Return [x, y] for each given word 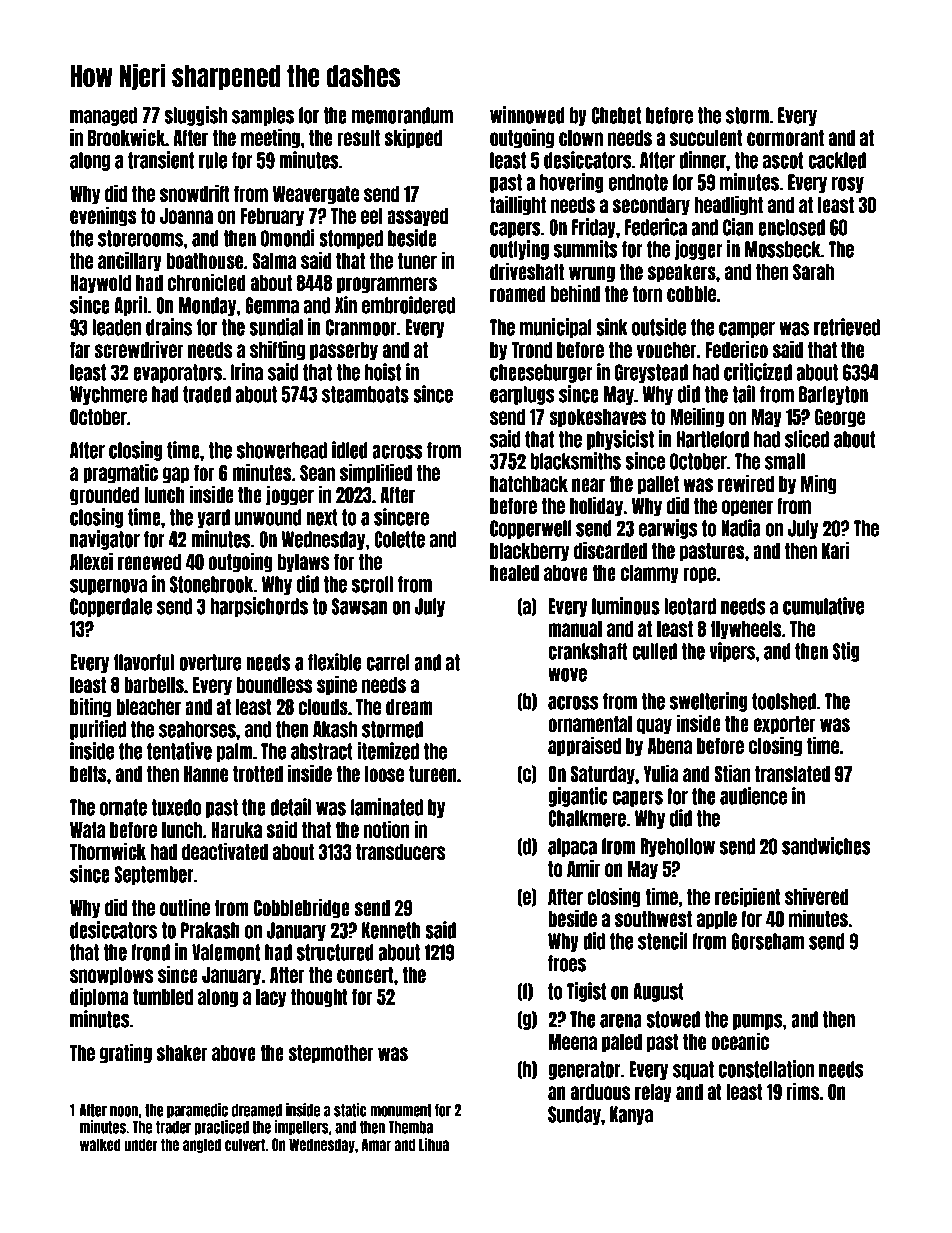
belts [88, 774]
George [840, 418]
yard [213, 518]
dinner [702, 160]
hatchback [529, 484]
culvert [245, 1144]
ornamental [590, 724]
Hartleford [713, 439]
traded [207, 394]
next [322, 517]
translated [792, 774]
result [358, 138]
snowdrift [195, 193]
